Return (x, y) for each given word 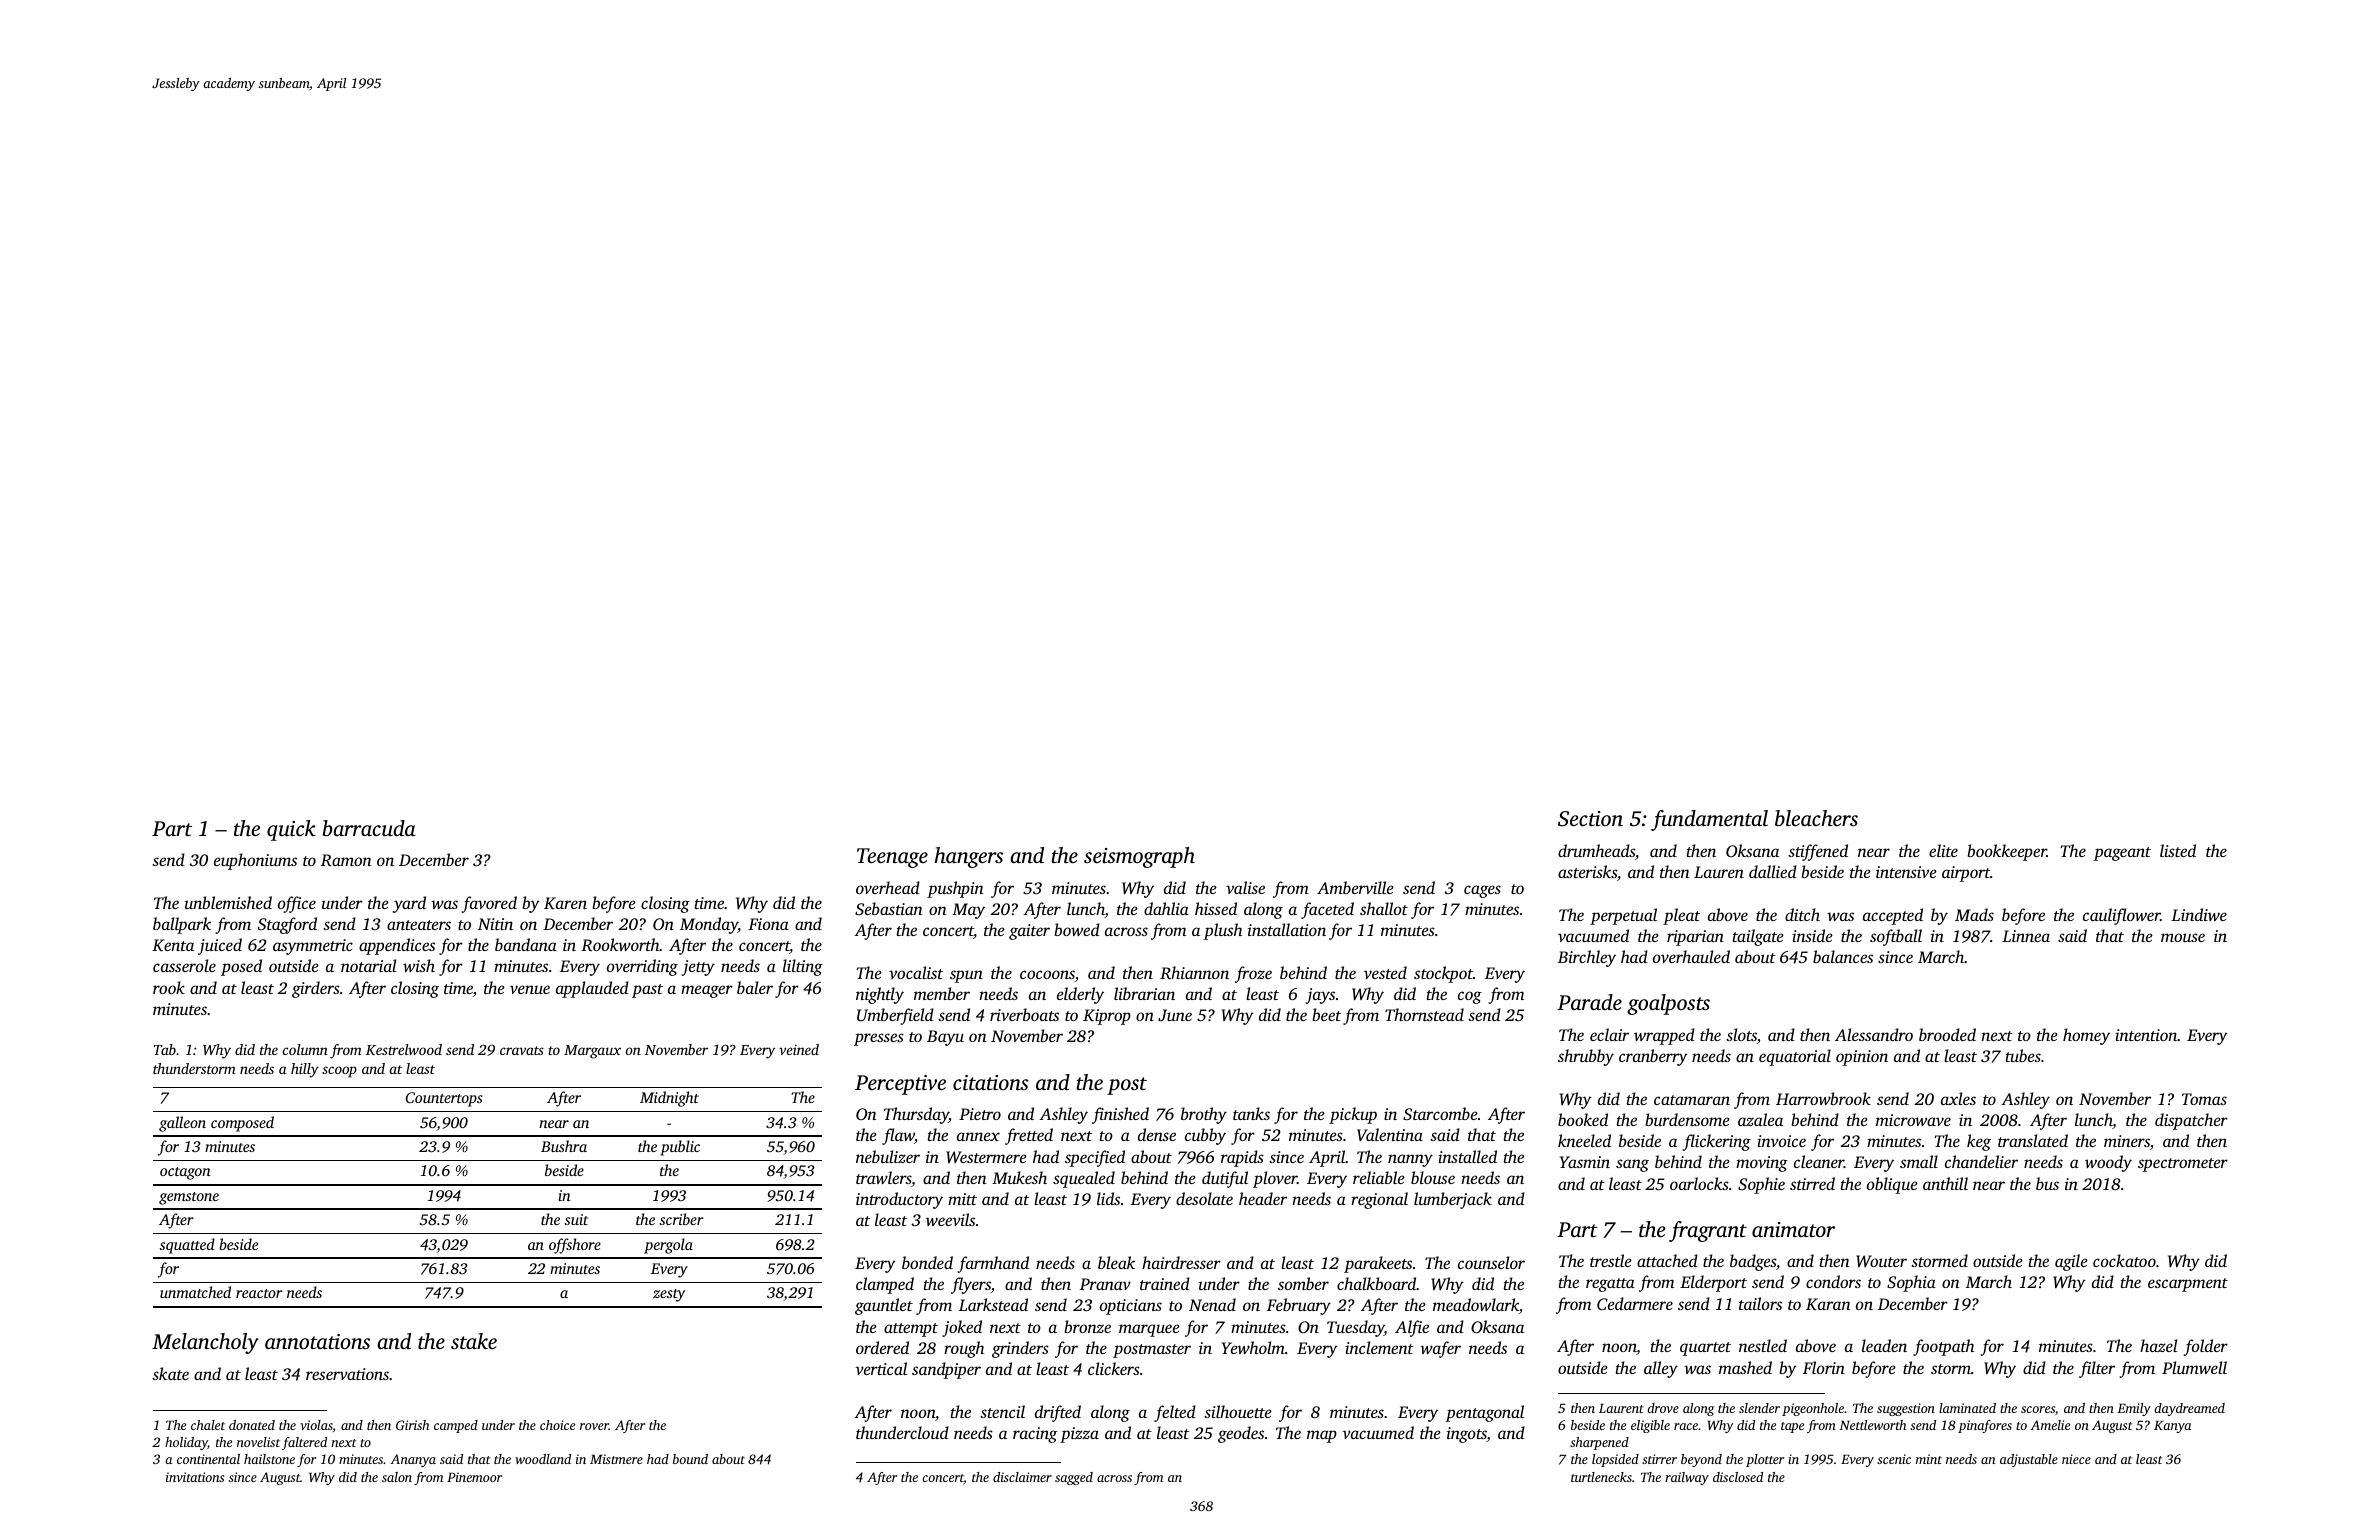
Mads (1974, 914)
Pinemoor (474, 1477)
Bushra (564, 1146)
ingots (1467, 1435)
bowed (1077, 929)
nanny (1410, 1160)
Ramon (346, 860)
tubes (2023, 1055)
